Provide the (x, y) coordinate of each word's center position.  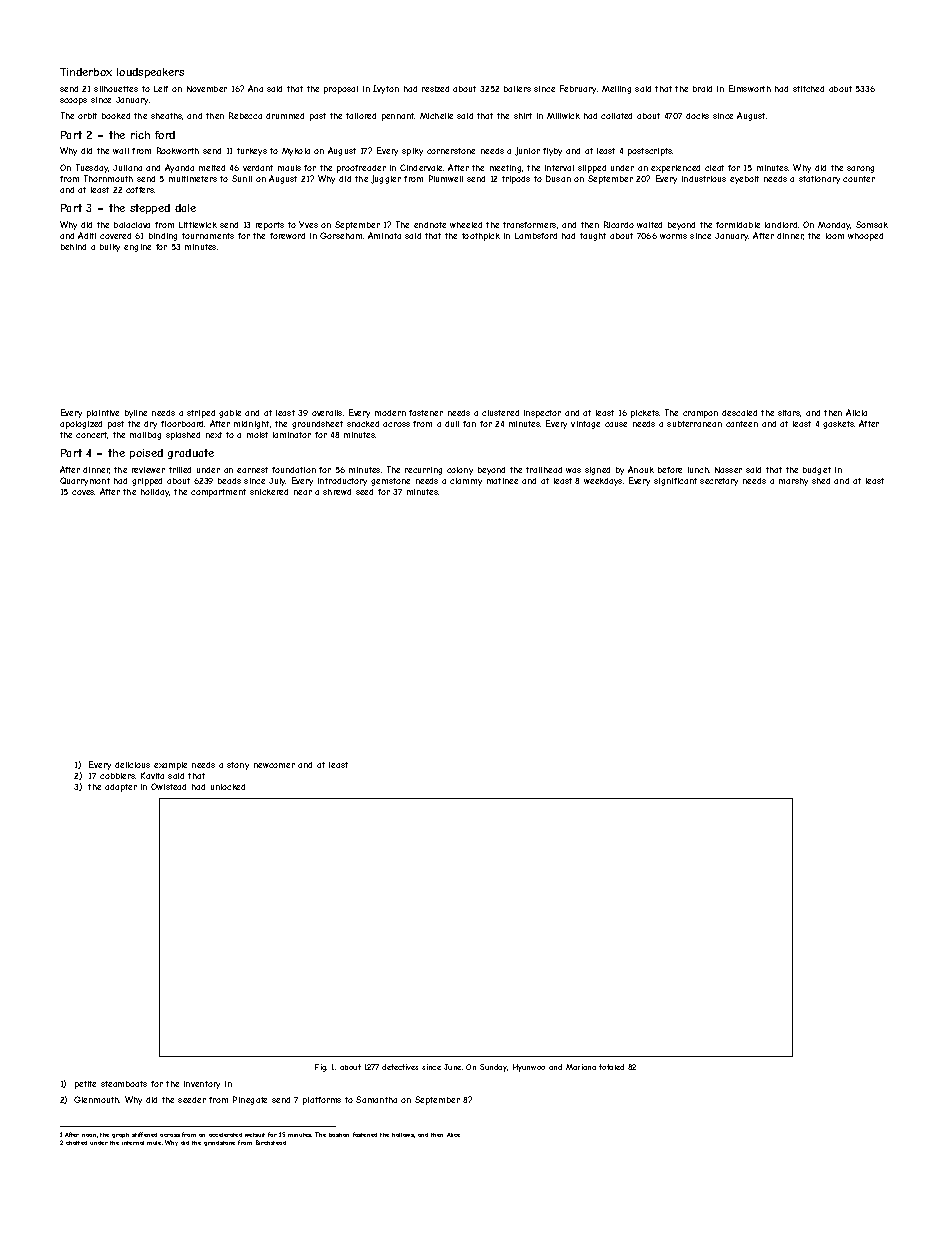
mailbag (145, 436)
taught (593, 237)
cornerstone (451, 151)
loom (835, 236)
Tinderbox (86, 72)
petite (85, 1085)
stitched (808, 89)
